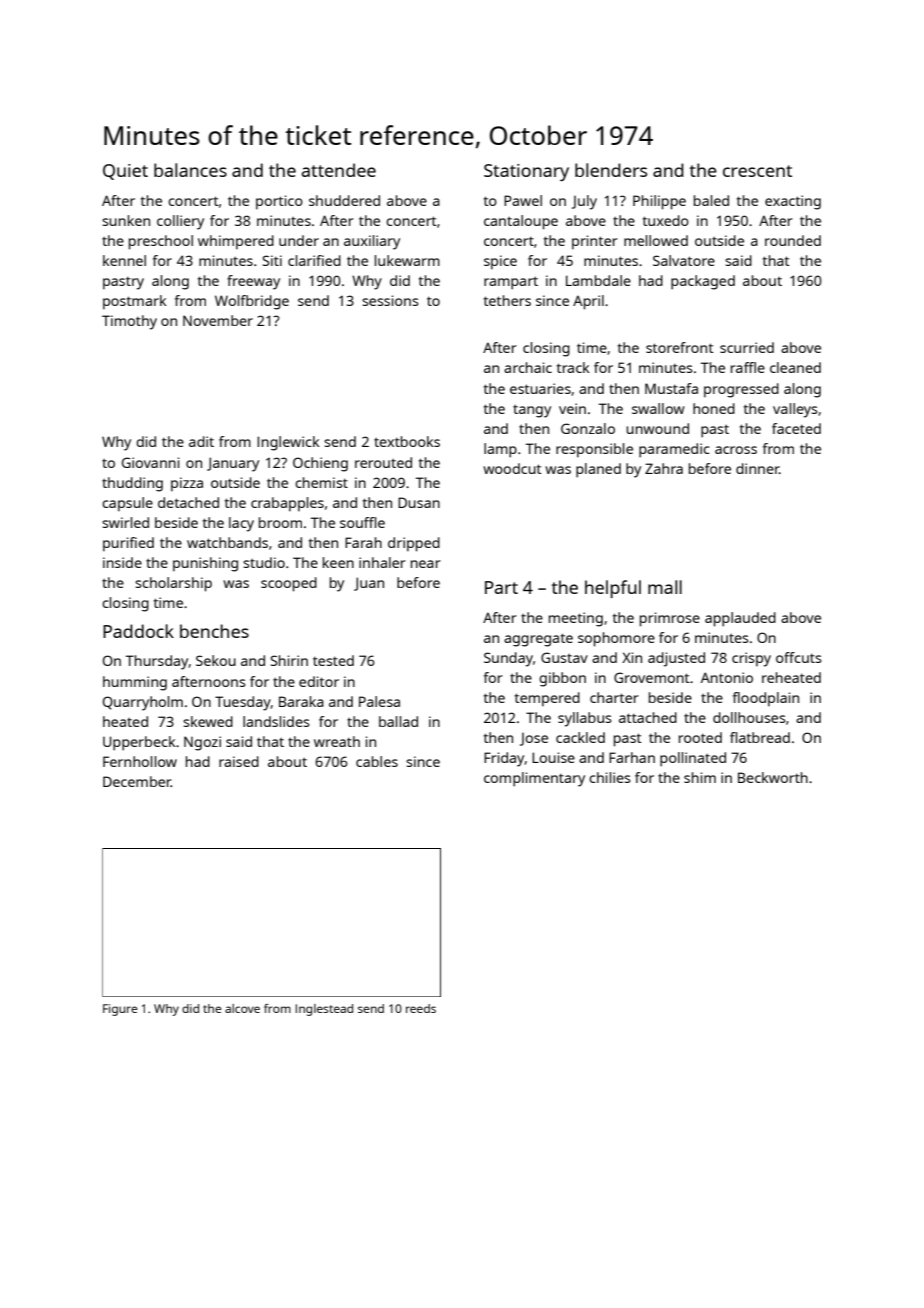  What do you see at coordinates (526, 172) in the screenshot?
I see `Stationary` at bounding box center [526, 172].
